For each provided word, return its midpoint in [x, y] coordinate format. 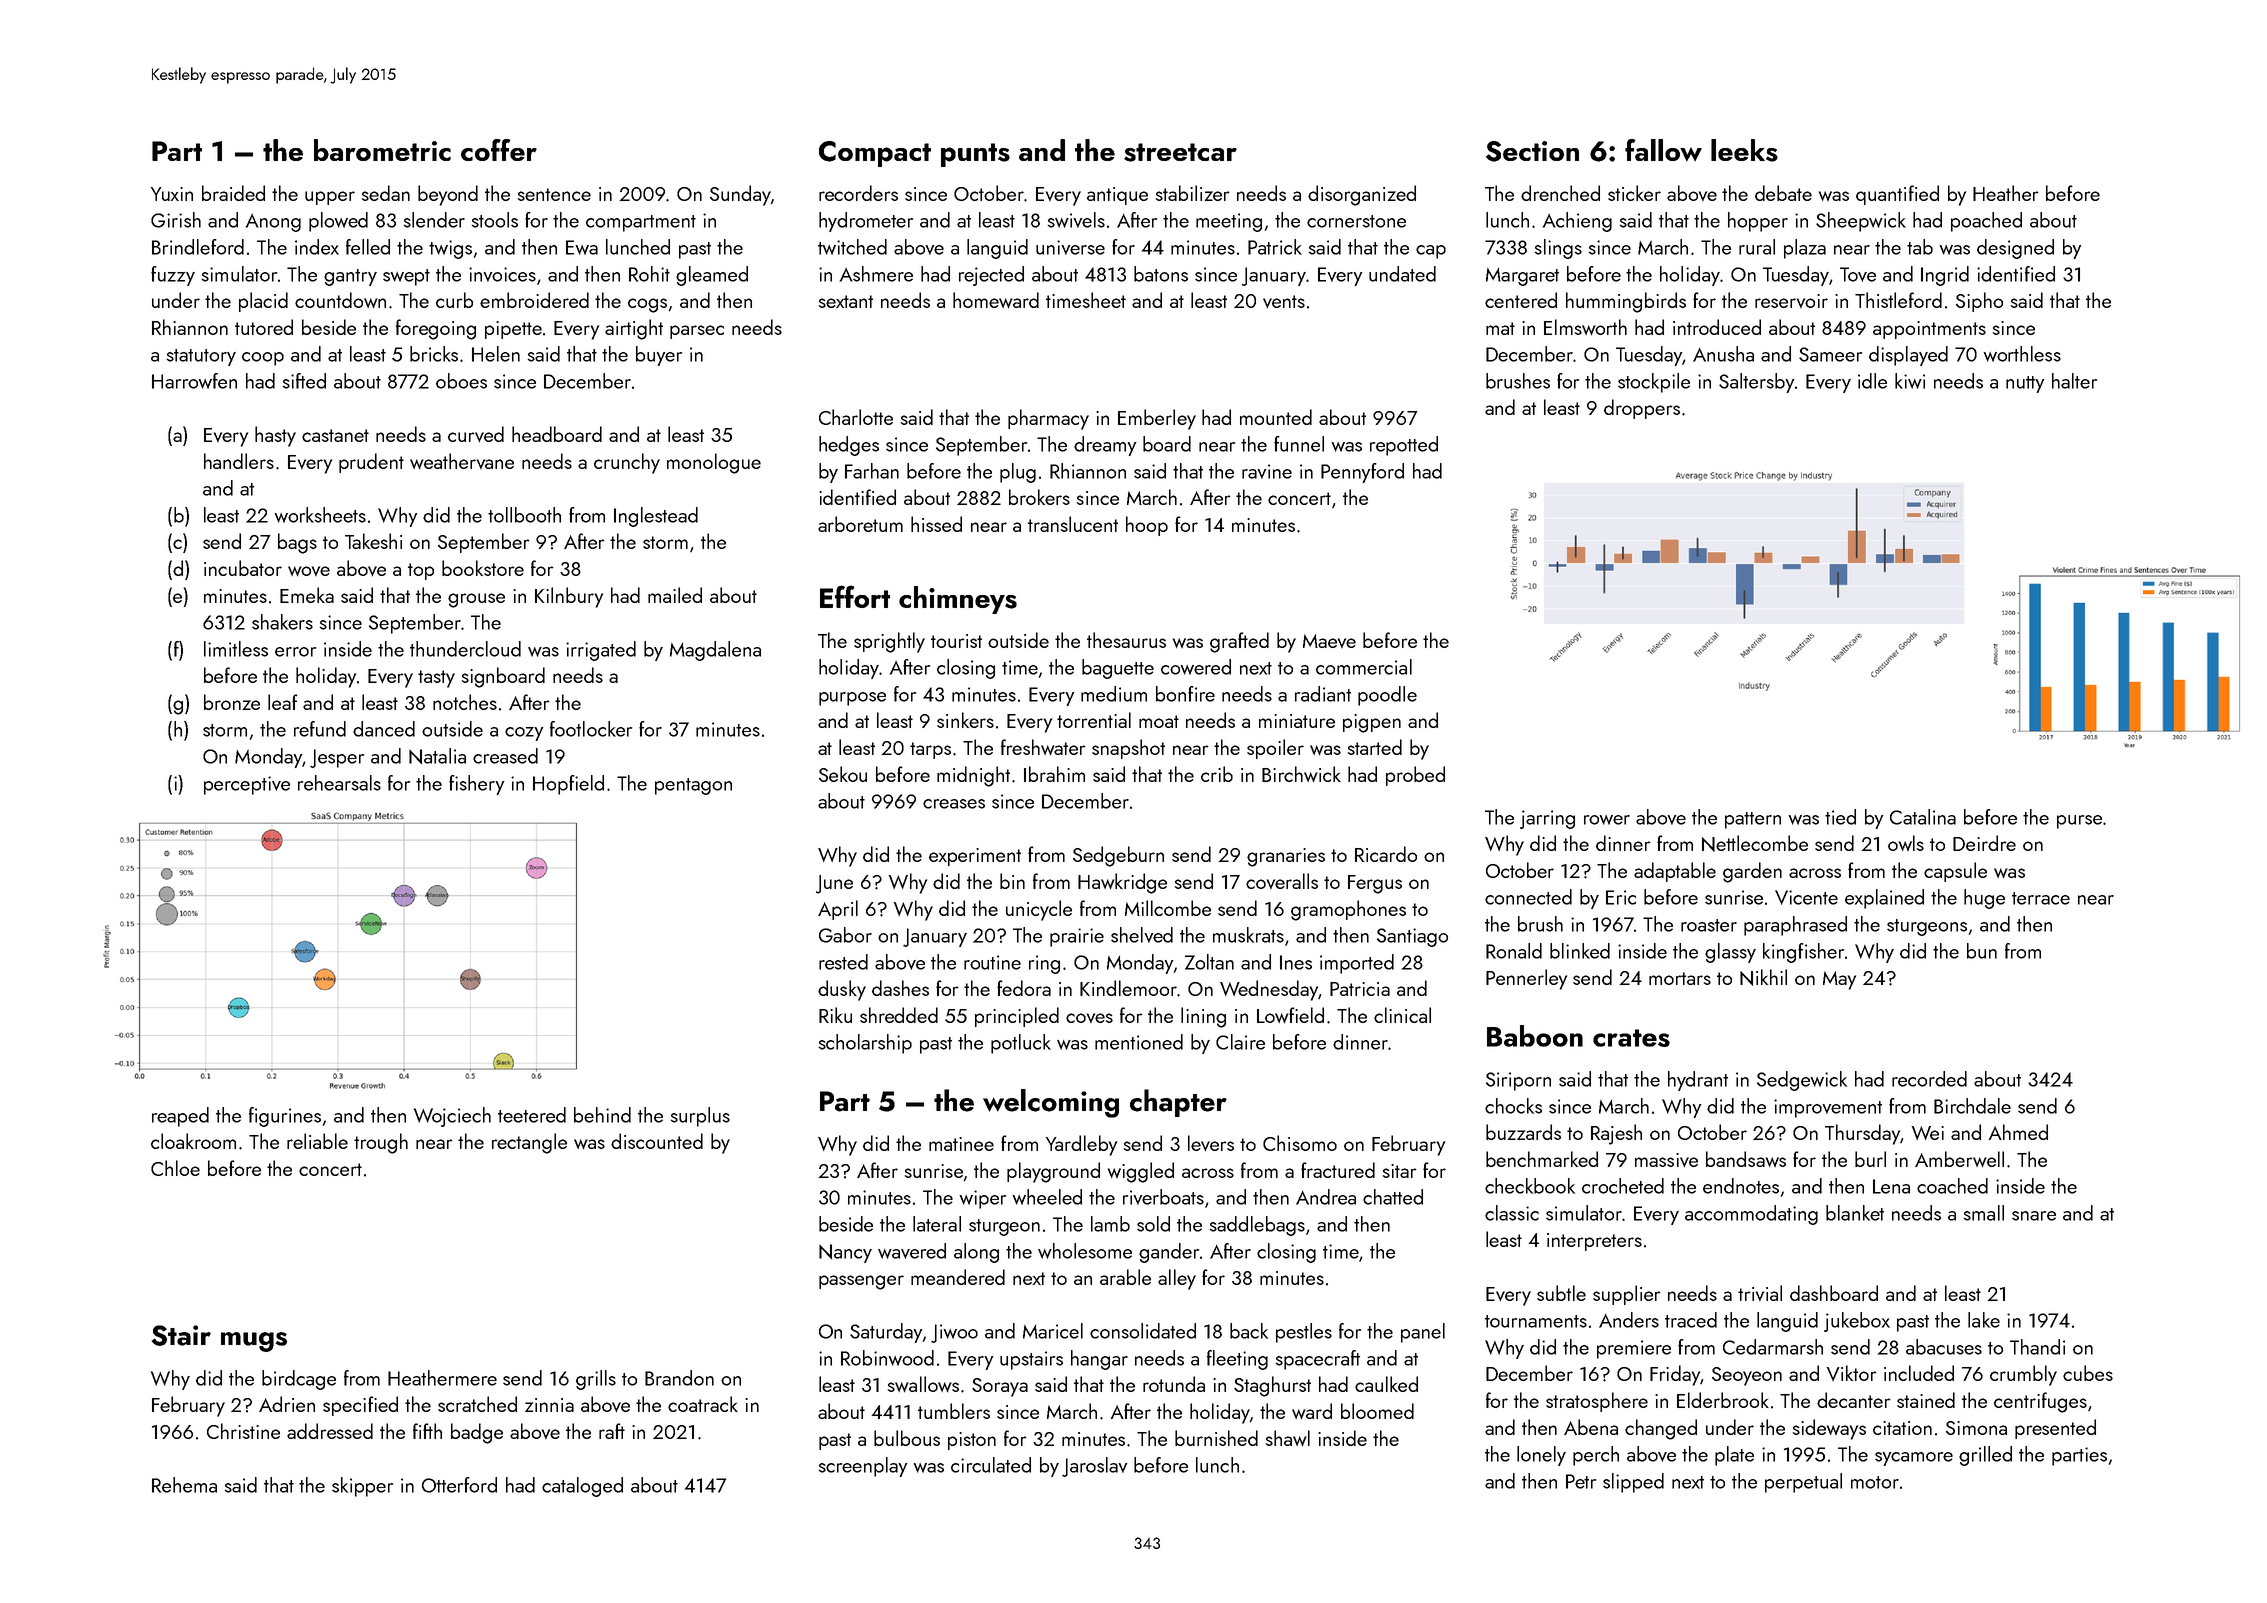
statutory [201, 357]
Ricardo [1386, 854]
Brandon [679, 1378]
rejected [991, 276]
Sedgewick [1802, 1081]
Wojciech [452, 1117]
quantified [1897, 195]
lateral [937, 1224]
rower [1607, 820]
